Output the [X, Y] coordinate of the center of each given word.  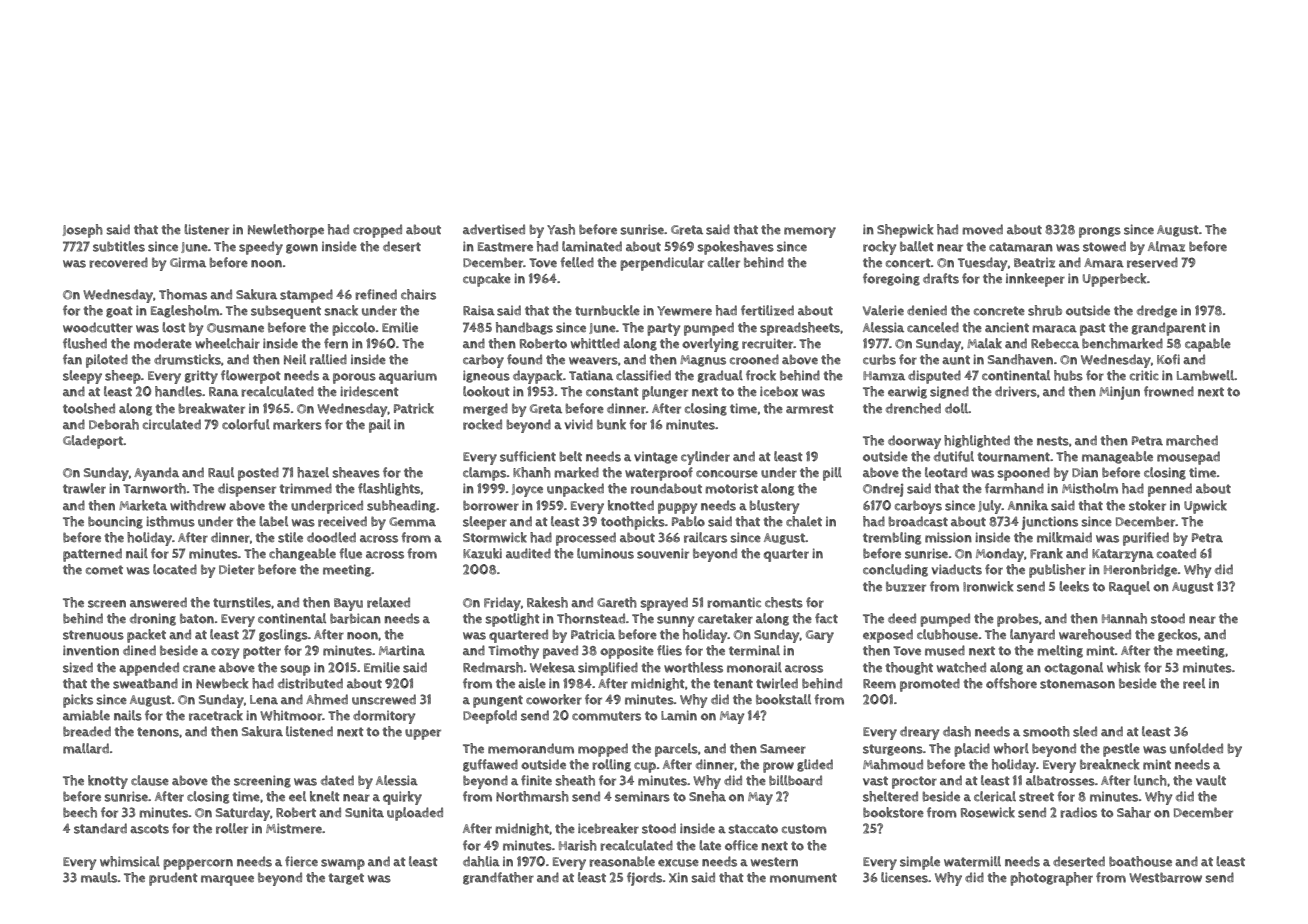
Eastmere [505, 247]
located [175, 569]
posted [258, 474]
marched [1192, 440]
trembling [892, 538]
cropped [377, 231]
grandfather [498, 878]
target [346, 879]
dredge [1157, 311]
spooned [1023, 474]
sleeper [485, 523]
